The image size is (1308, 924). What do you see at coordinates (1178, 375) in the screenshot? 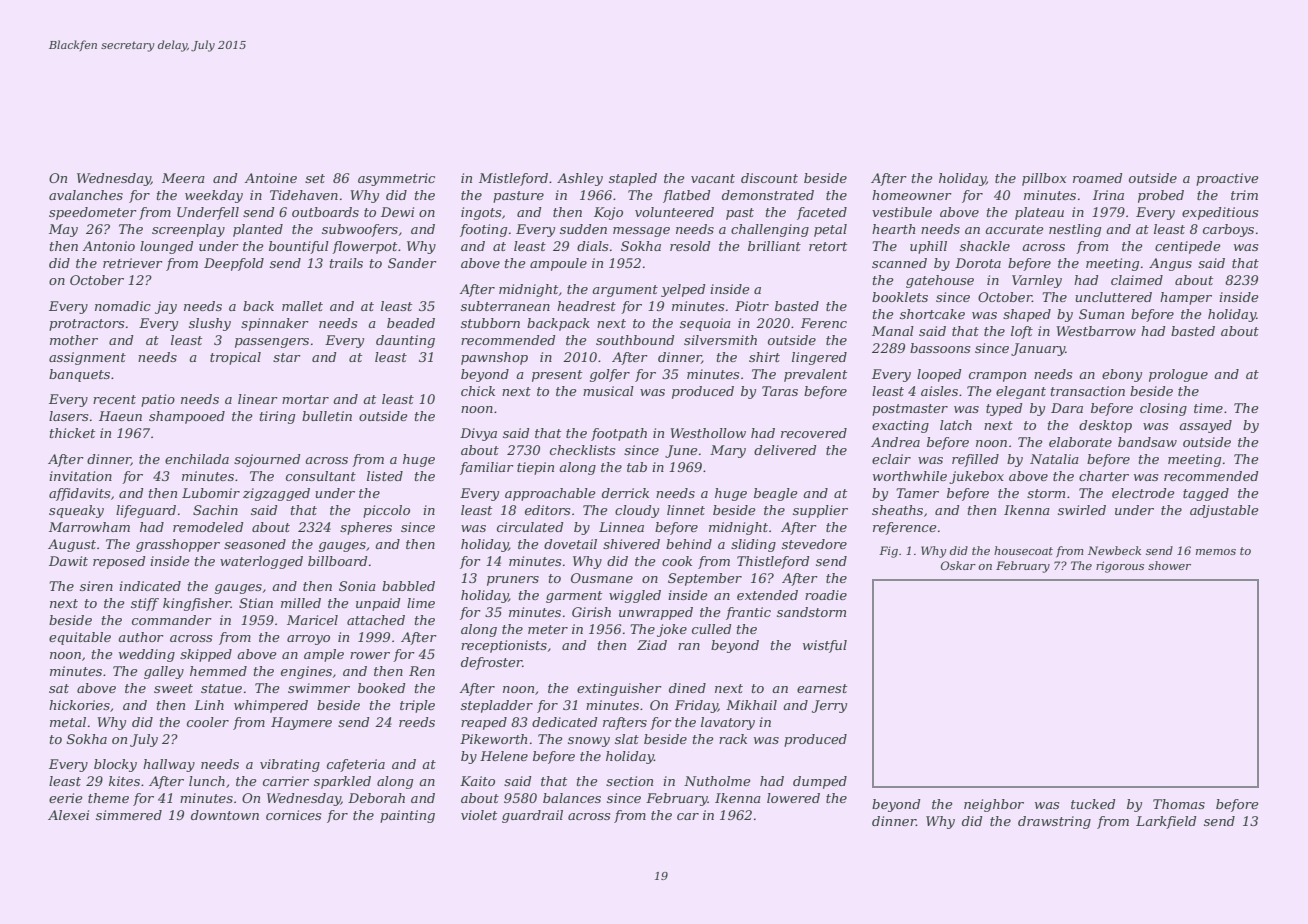
I see `prologue` at bounding box center [1178, 375].
